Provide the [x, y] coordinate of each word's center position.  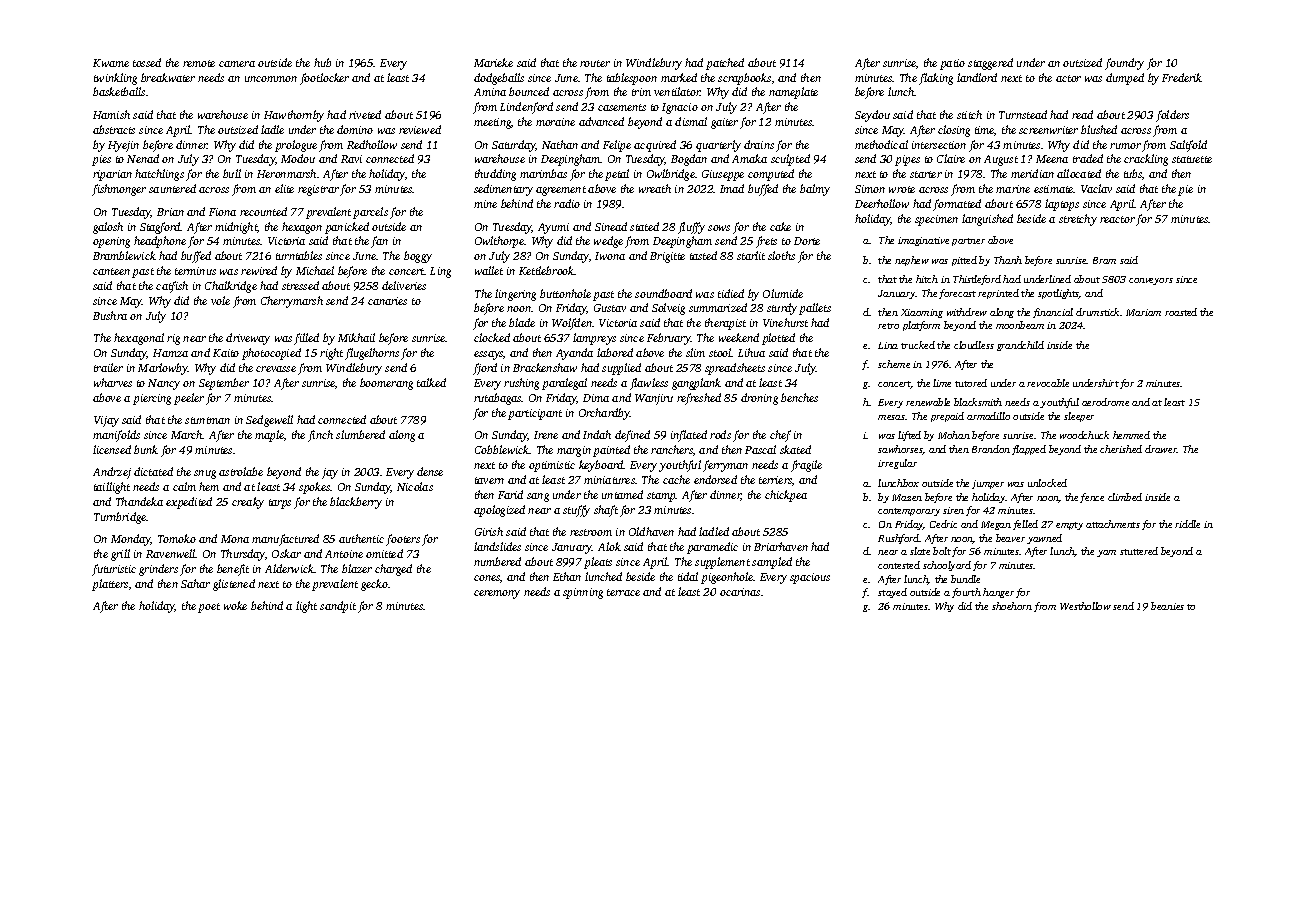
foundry [1124, 64]
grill [120, 555]
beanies [1167, 606]
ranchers [672, 449]
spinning [583, 593]
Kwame [111, 63]
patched [725, 64]
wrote [902, 189]
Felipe [617, 146]
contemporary [909, 512]
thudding [495, 175]
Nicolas [415, 486]
